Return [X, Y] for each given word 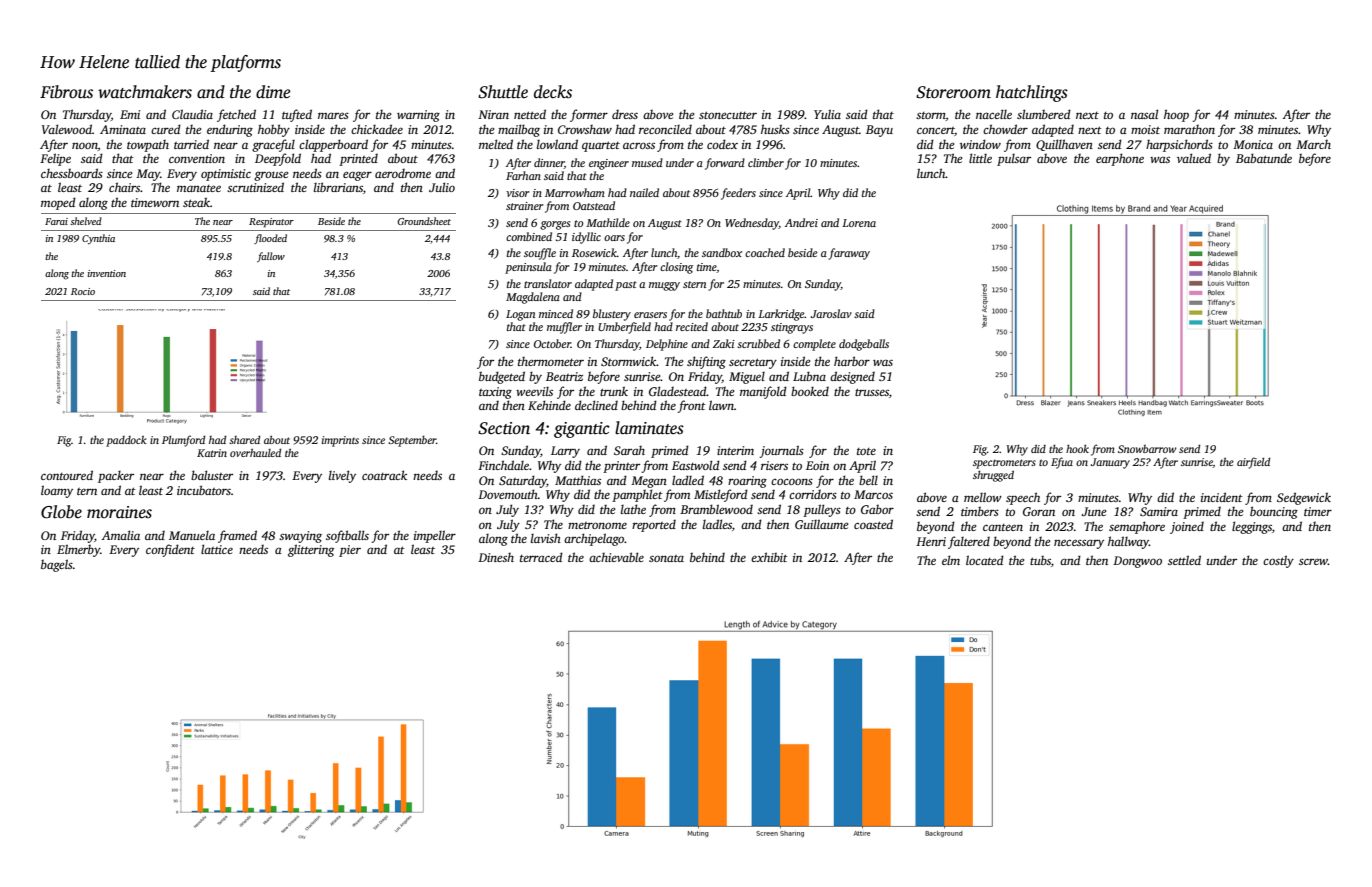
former [589, 115]
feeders [738, 194]
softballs [347, 536]
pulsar [1014, 160]
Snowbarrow [1147, 449]
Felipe [55, 159]
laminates [649, 428]
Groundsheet [424, 221]
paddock [126, 441]
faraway [849, 254]
